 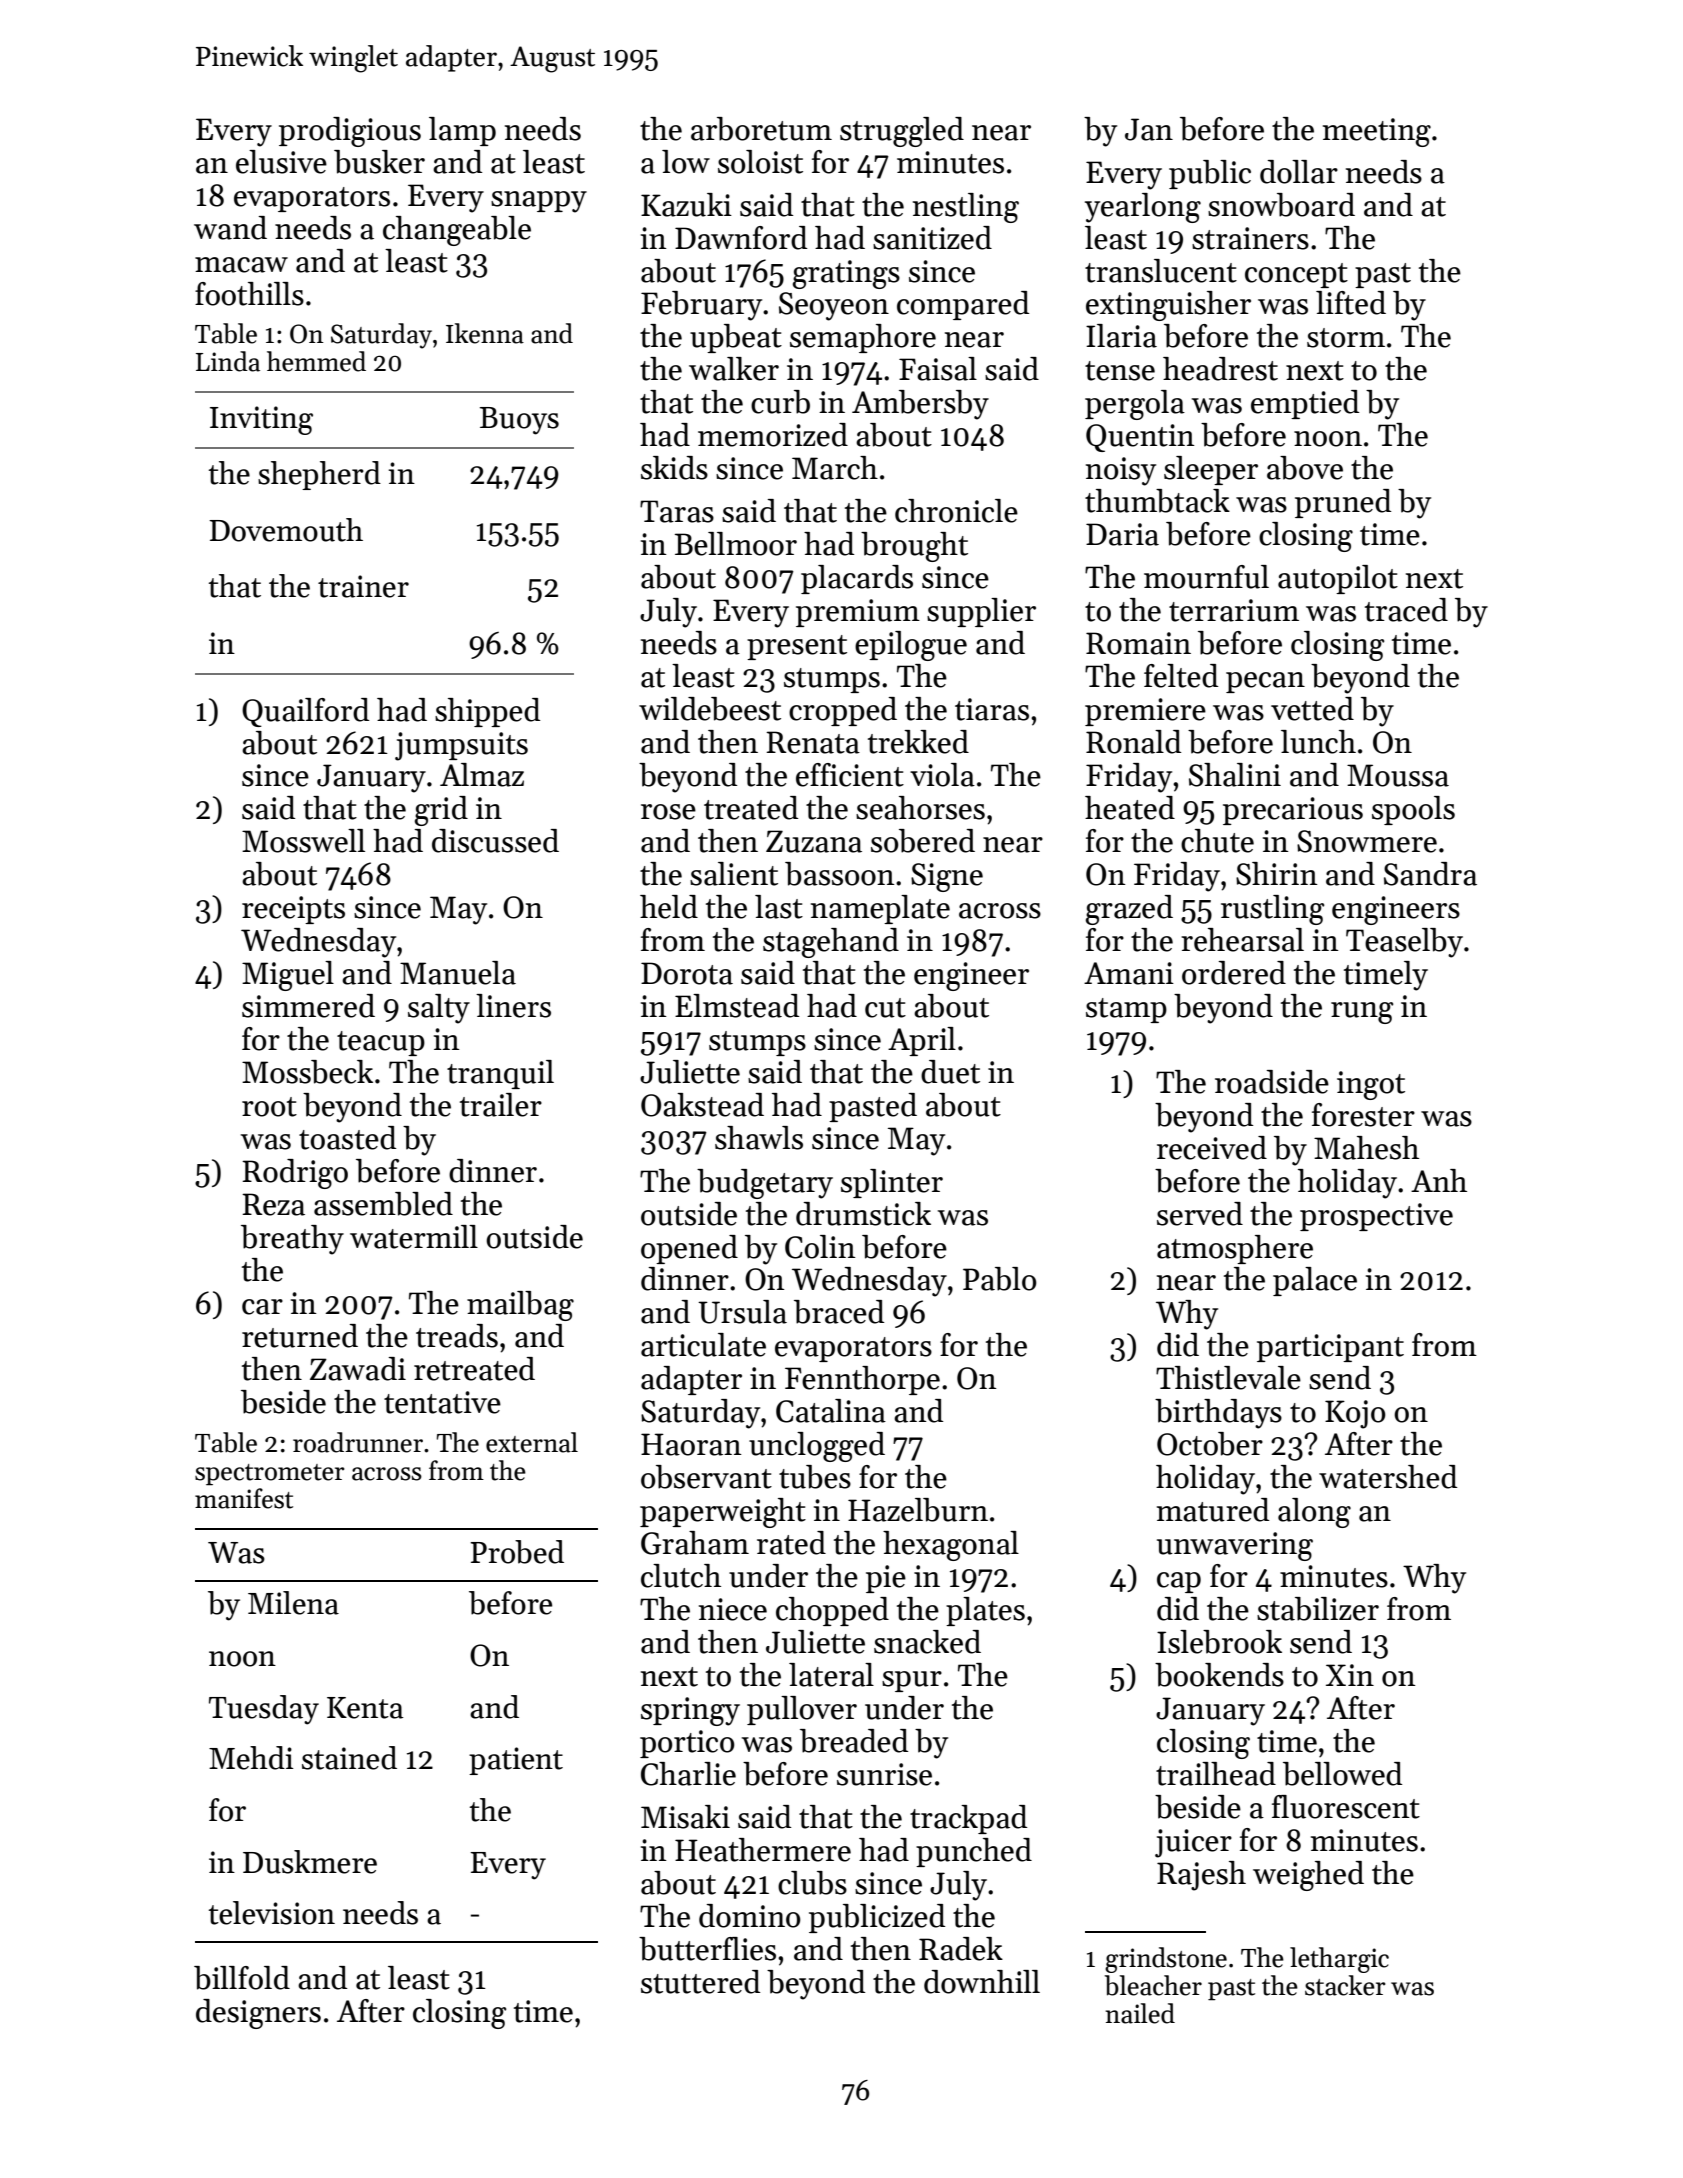 I want to click on concept, so click(x=1296, y=275).
